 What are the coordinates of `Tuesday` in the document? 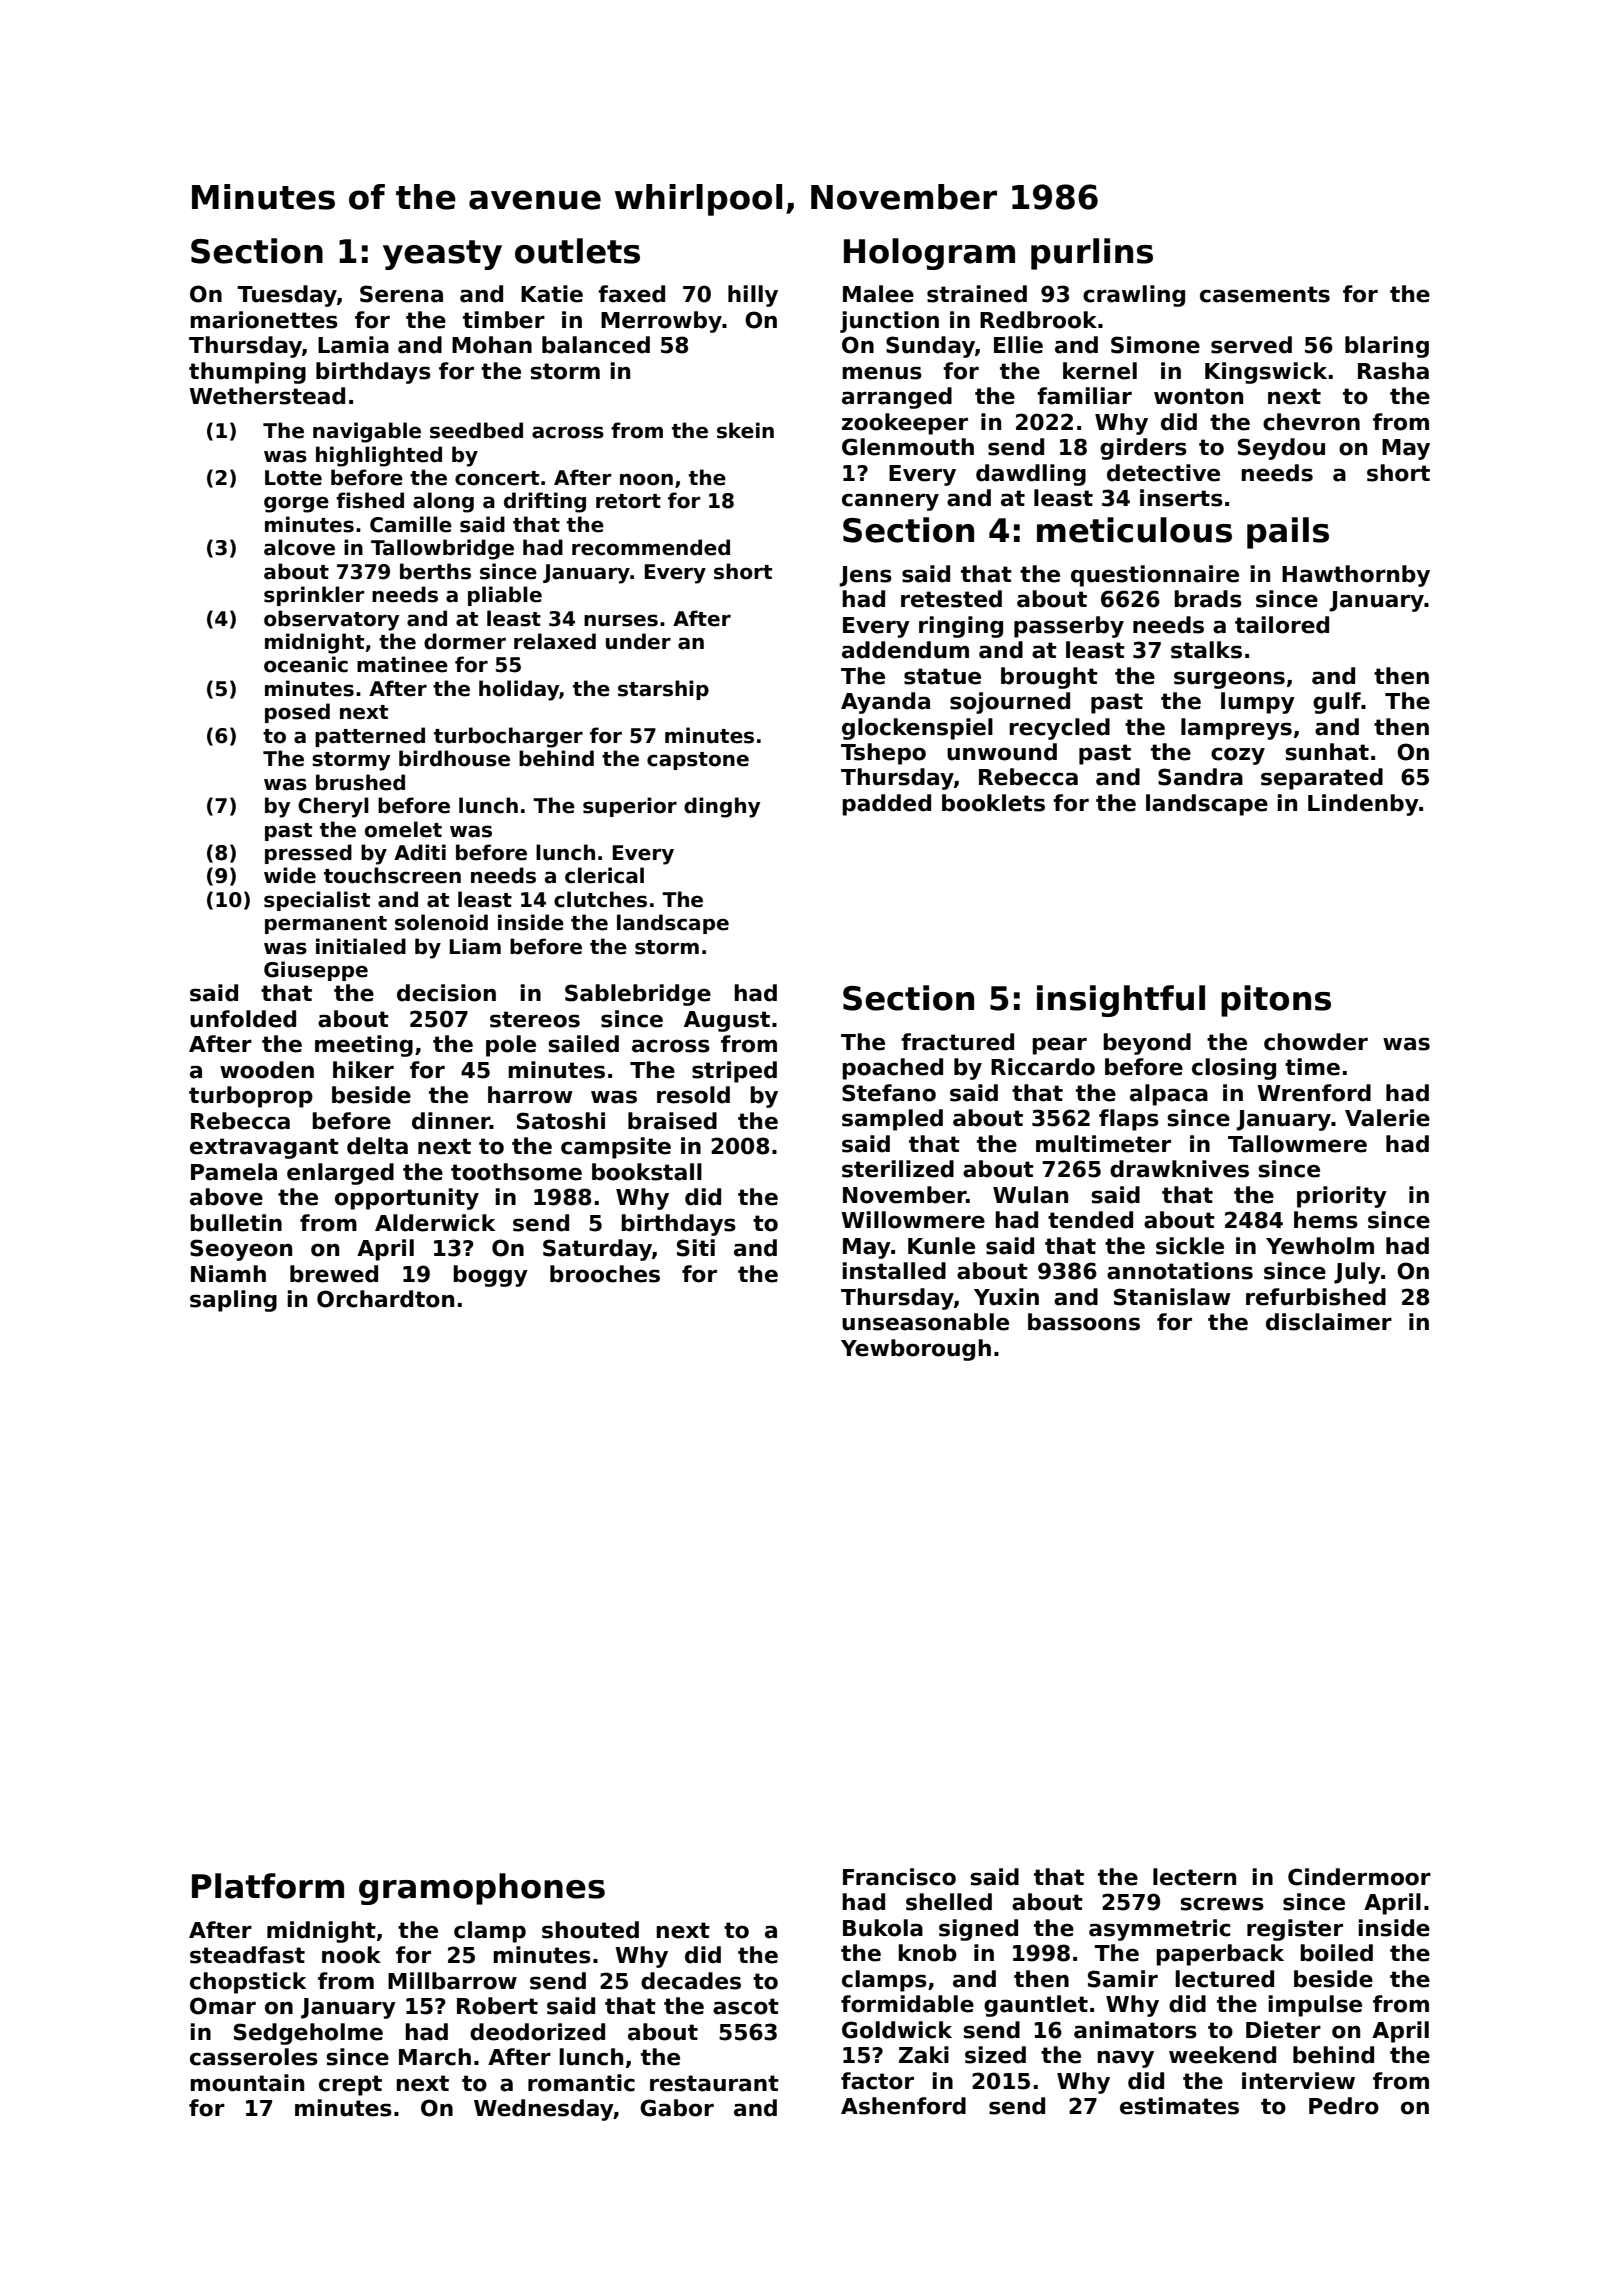 It's located at (287, 296).
